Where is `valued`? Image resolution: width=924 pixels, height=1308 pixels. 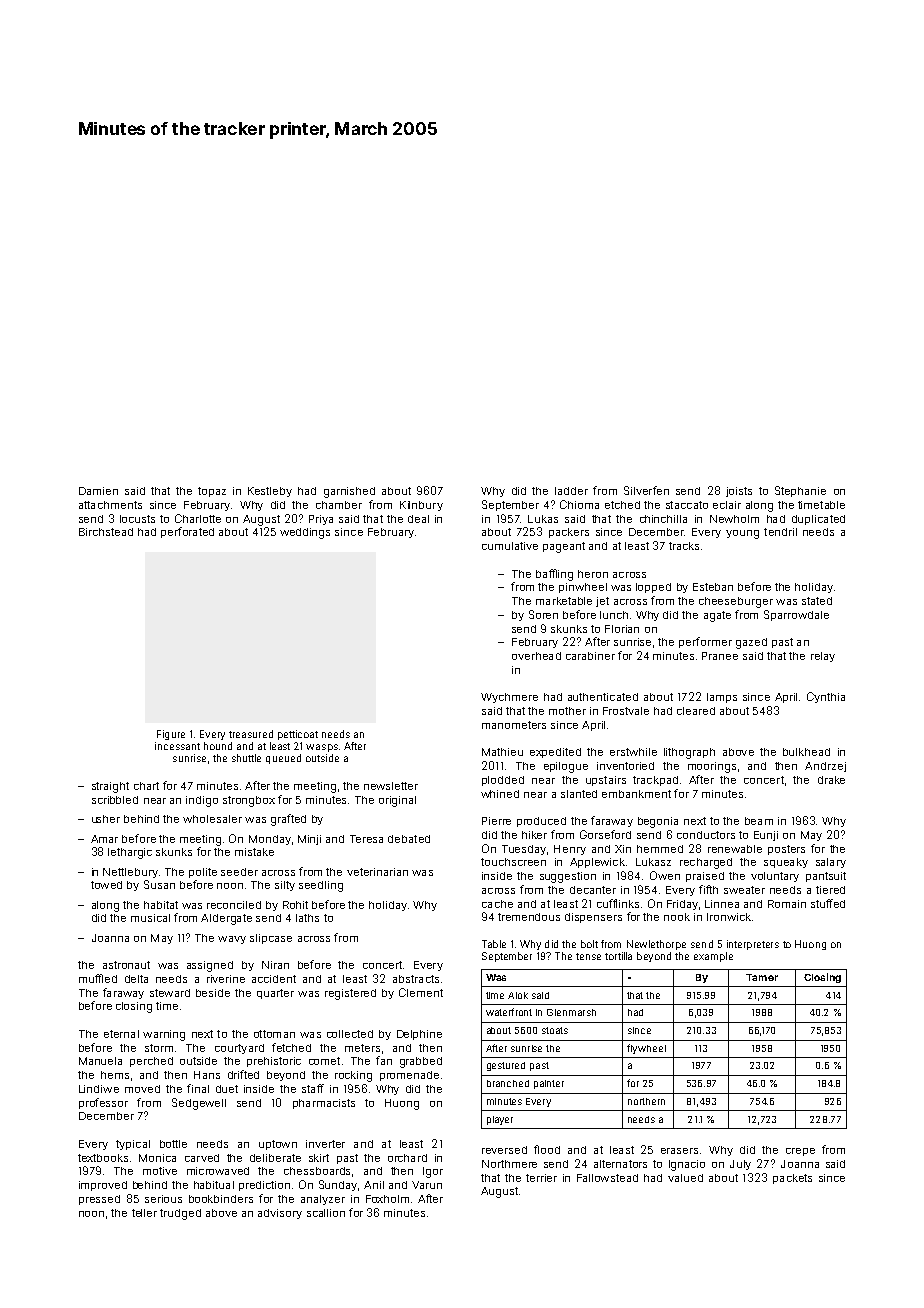
valued is located at coordinates (685, 1178).
